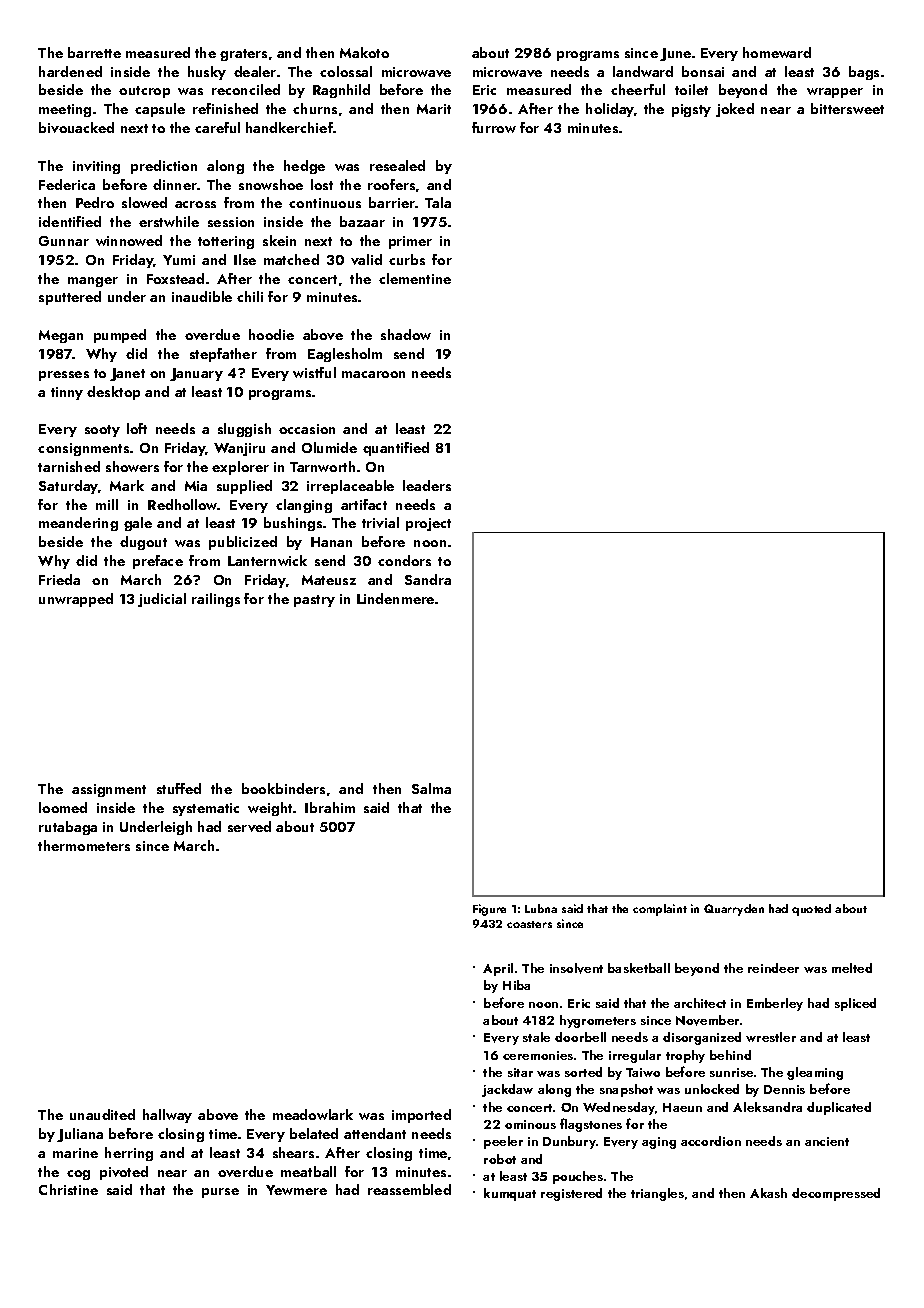  Describe the element at coordinates (847, 108) in the image. I see `bittersweet` at that location.
